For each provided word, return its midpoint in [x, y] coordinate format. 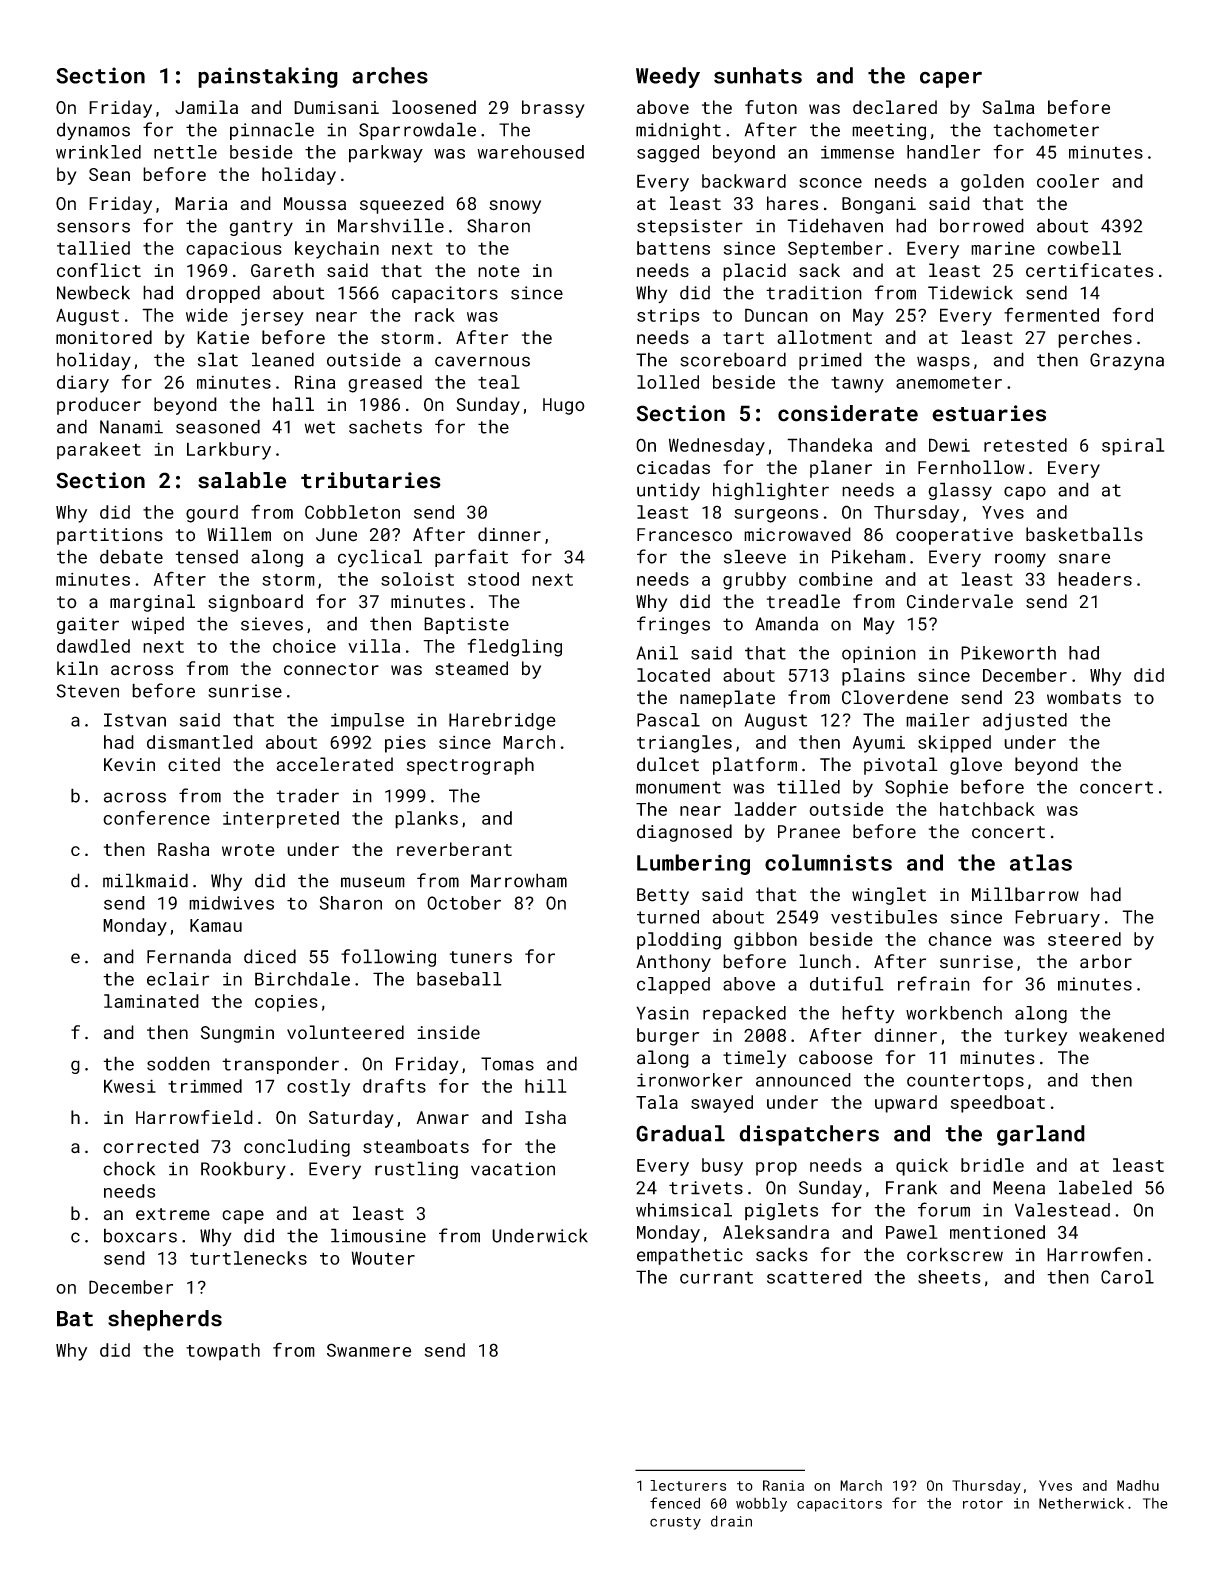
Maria [201, 204]
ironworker [690, 1080]
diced [270, 956]
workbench [954, 1013]
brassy [553, 109]
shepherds [165, 1320]
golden [992, 183]
